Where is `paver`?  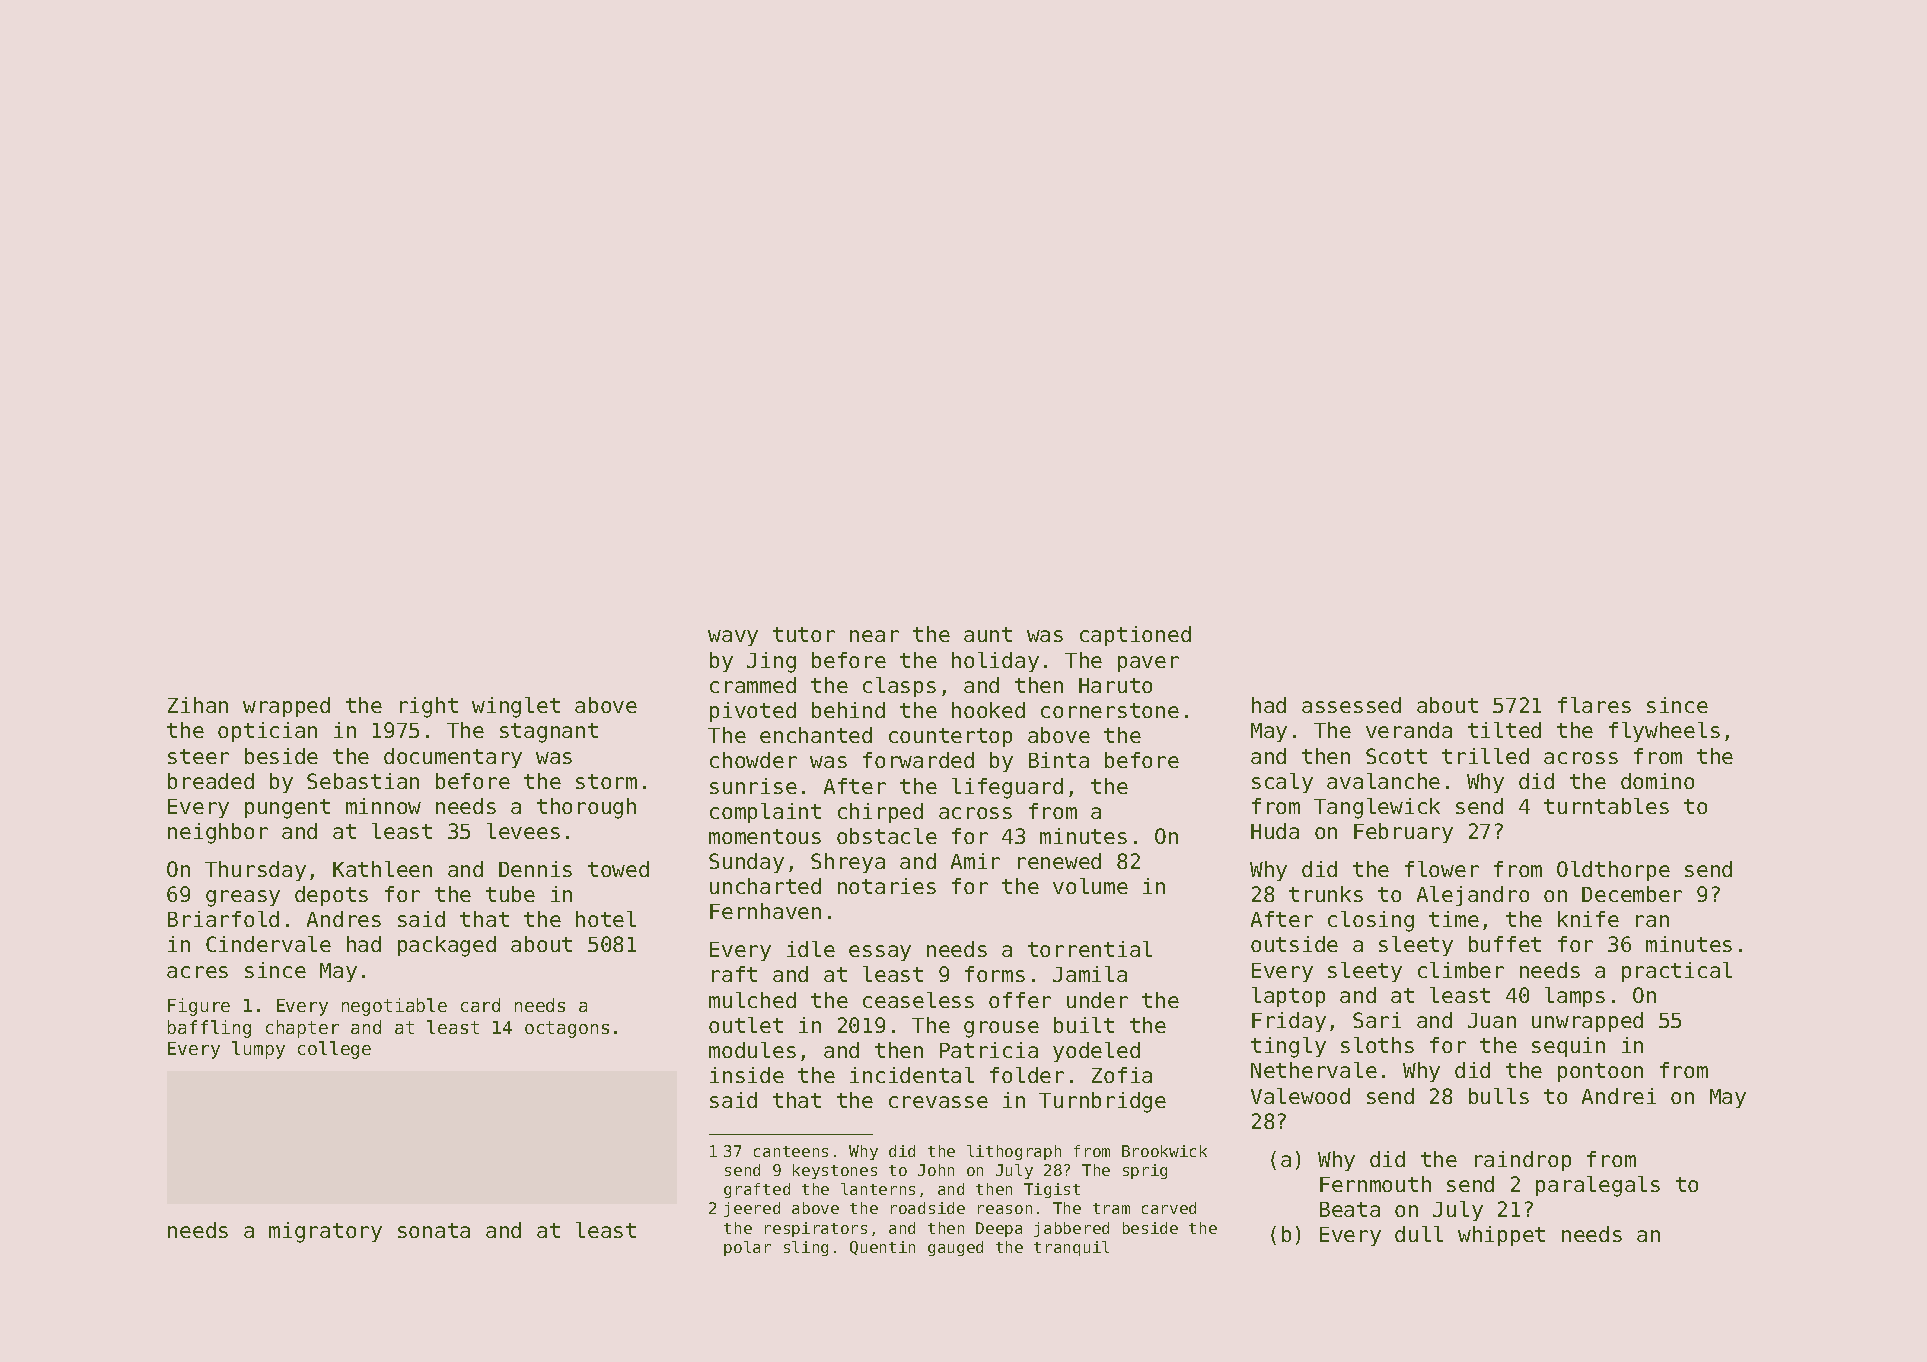 paver is located at coordinates (1148, 664).
